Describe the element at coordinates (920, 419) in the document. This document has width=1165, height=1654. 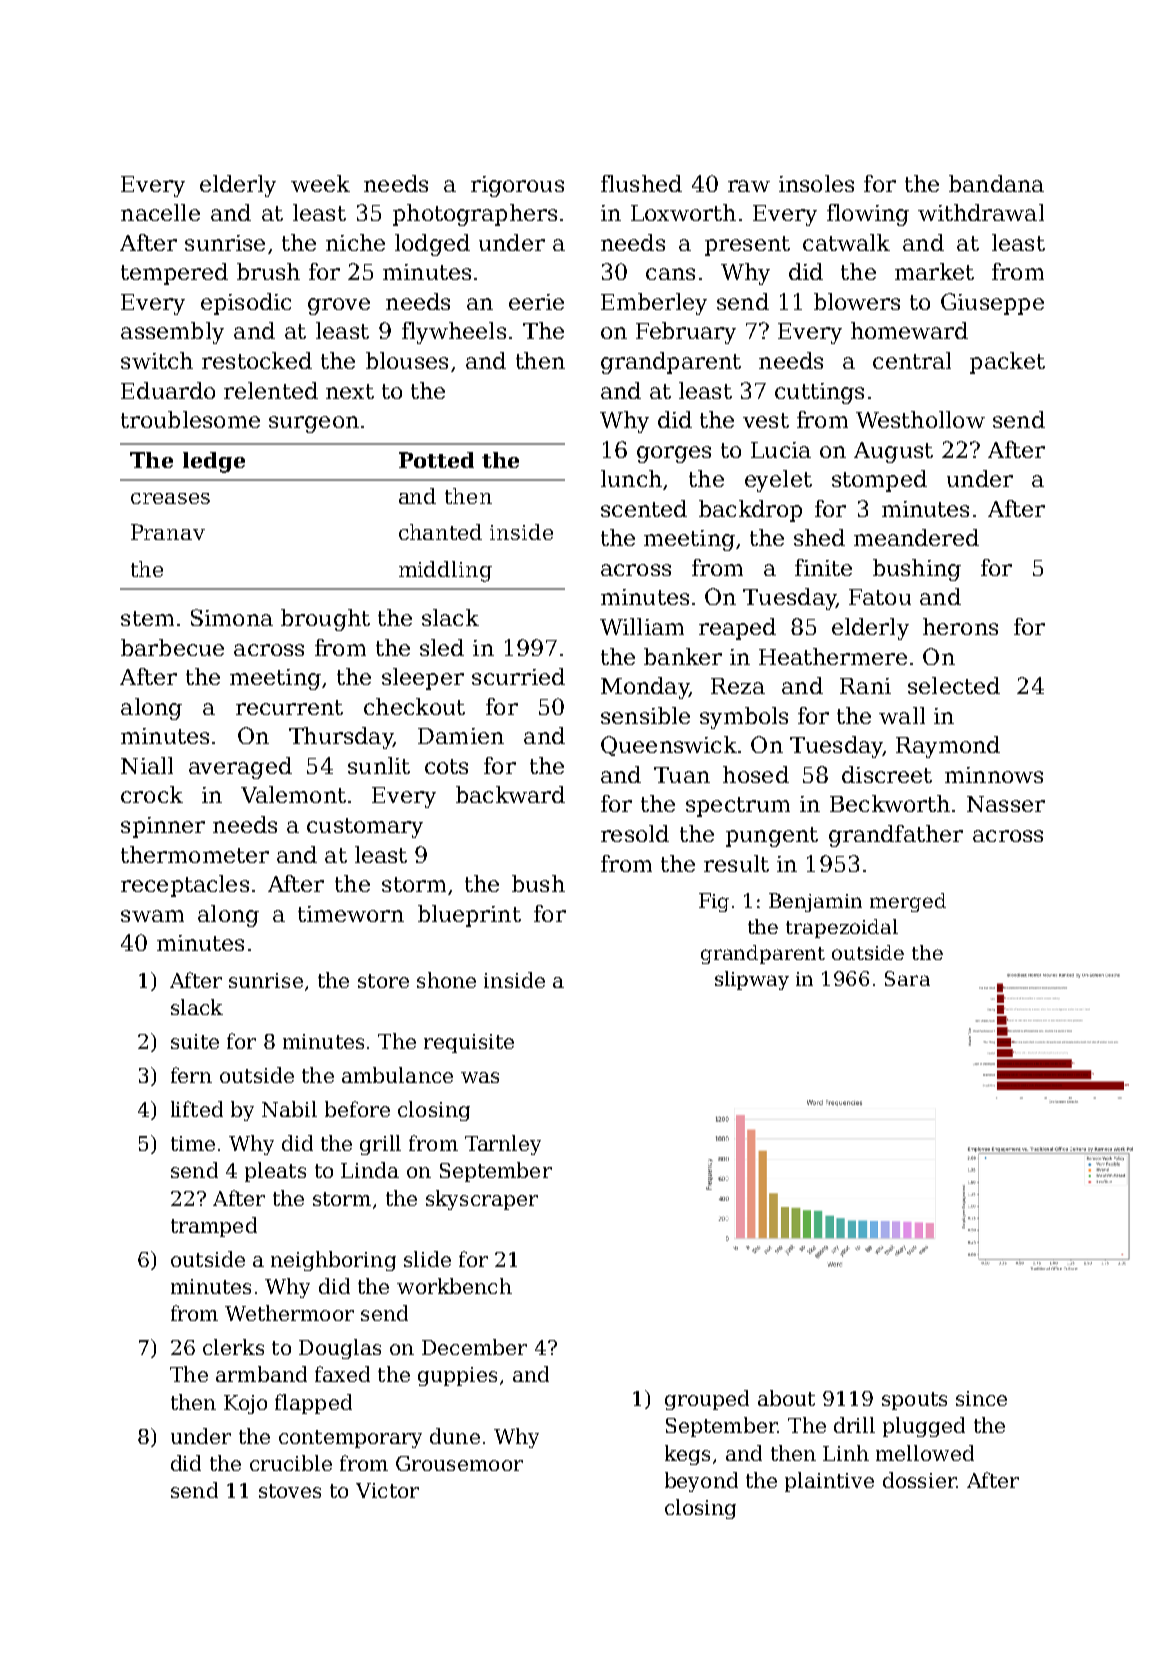
I see `Westhollow` at that location.
